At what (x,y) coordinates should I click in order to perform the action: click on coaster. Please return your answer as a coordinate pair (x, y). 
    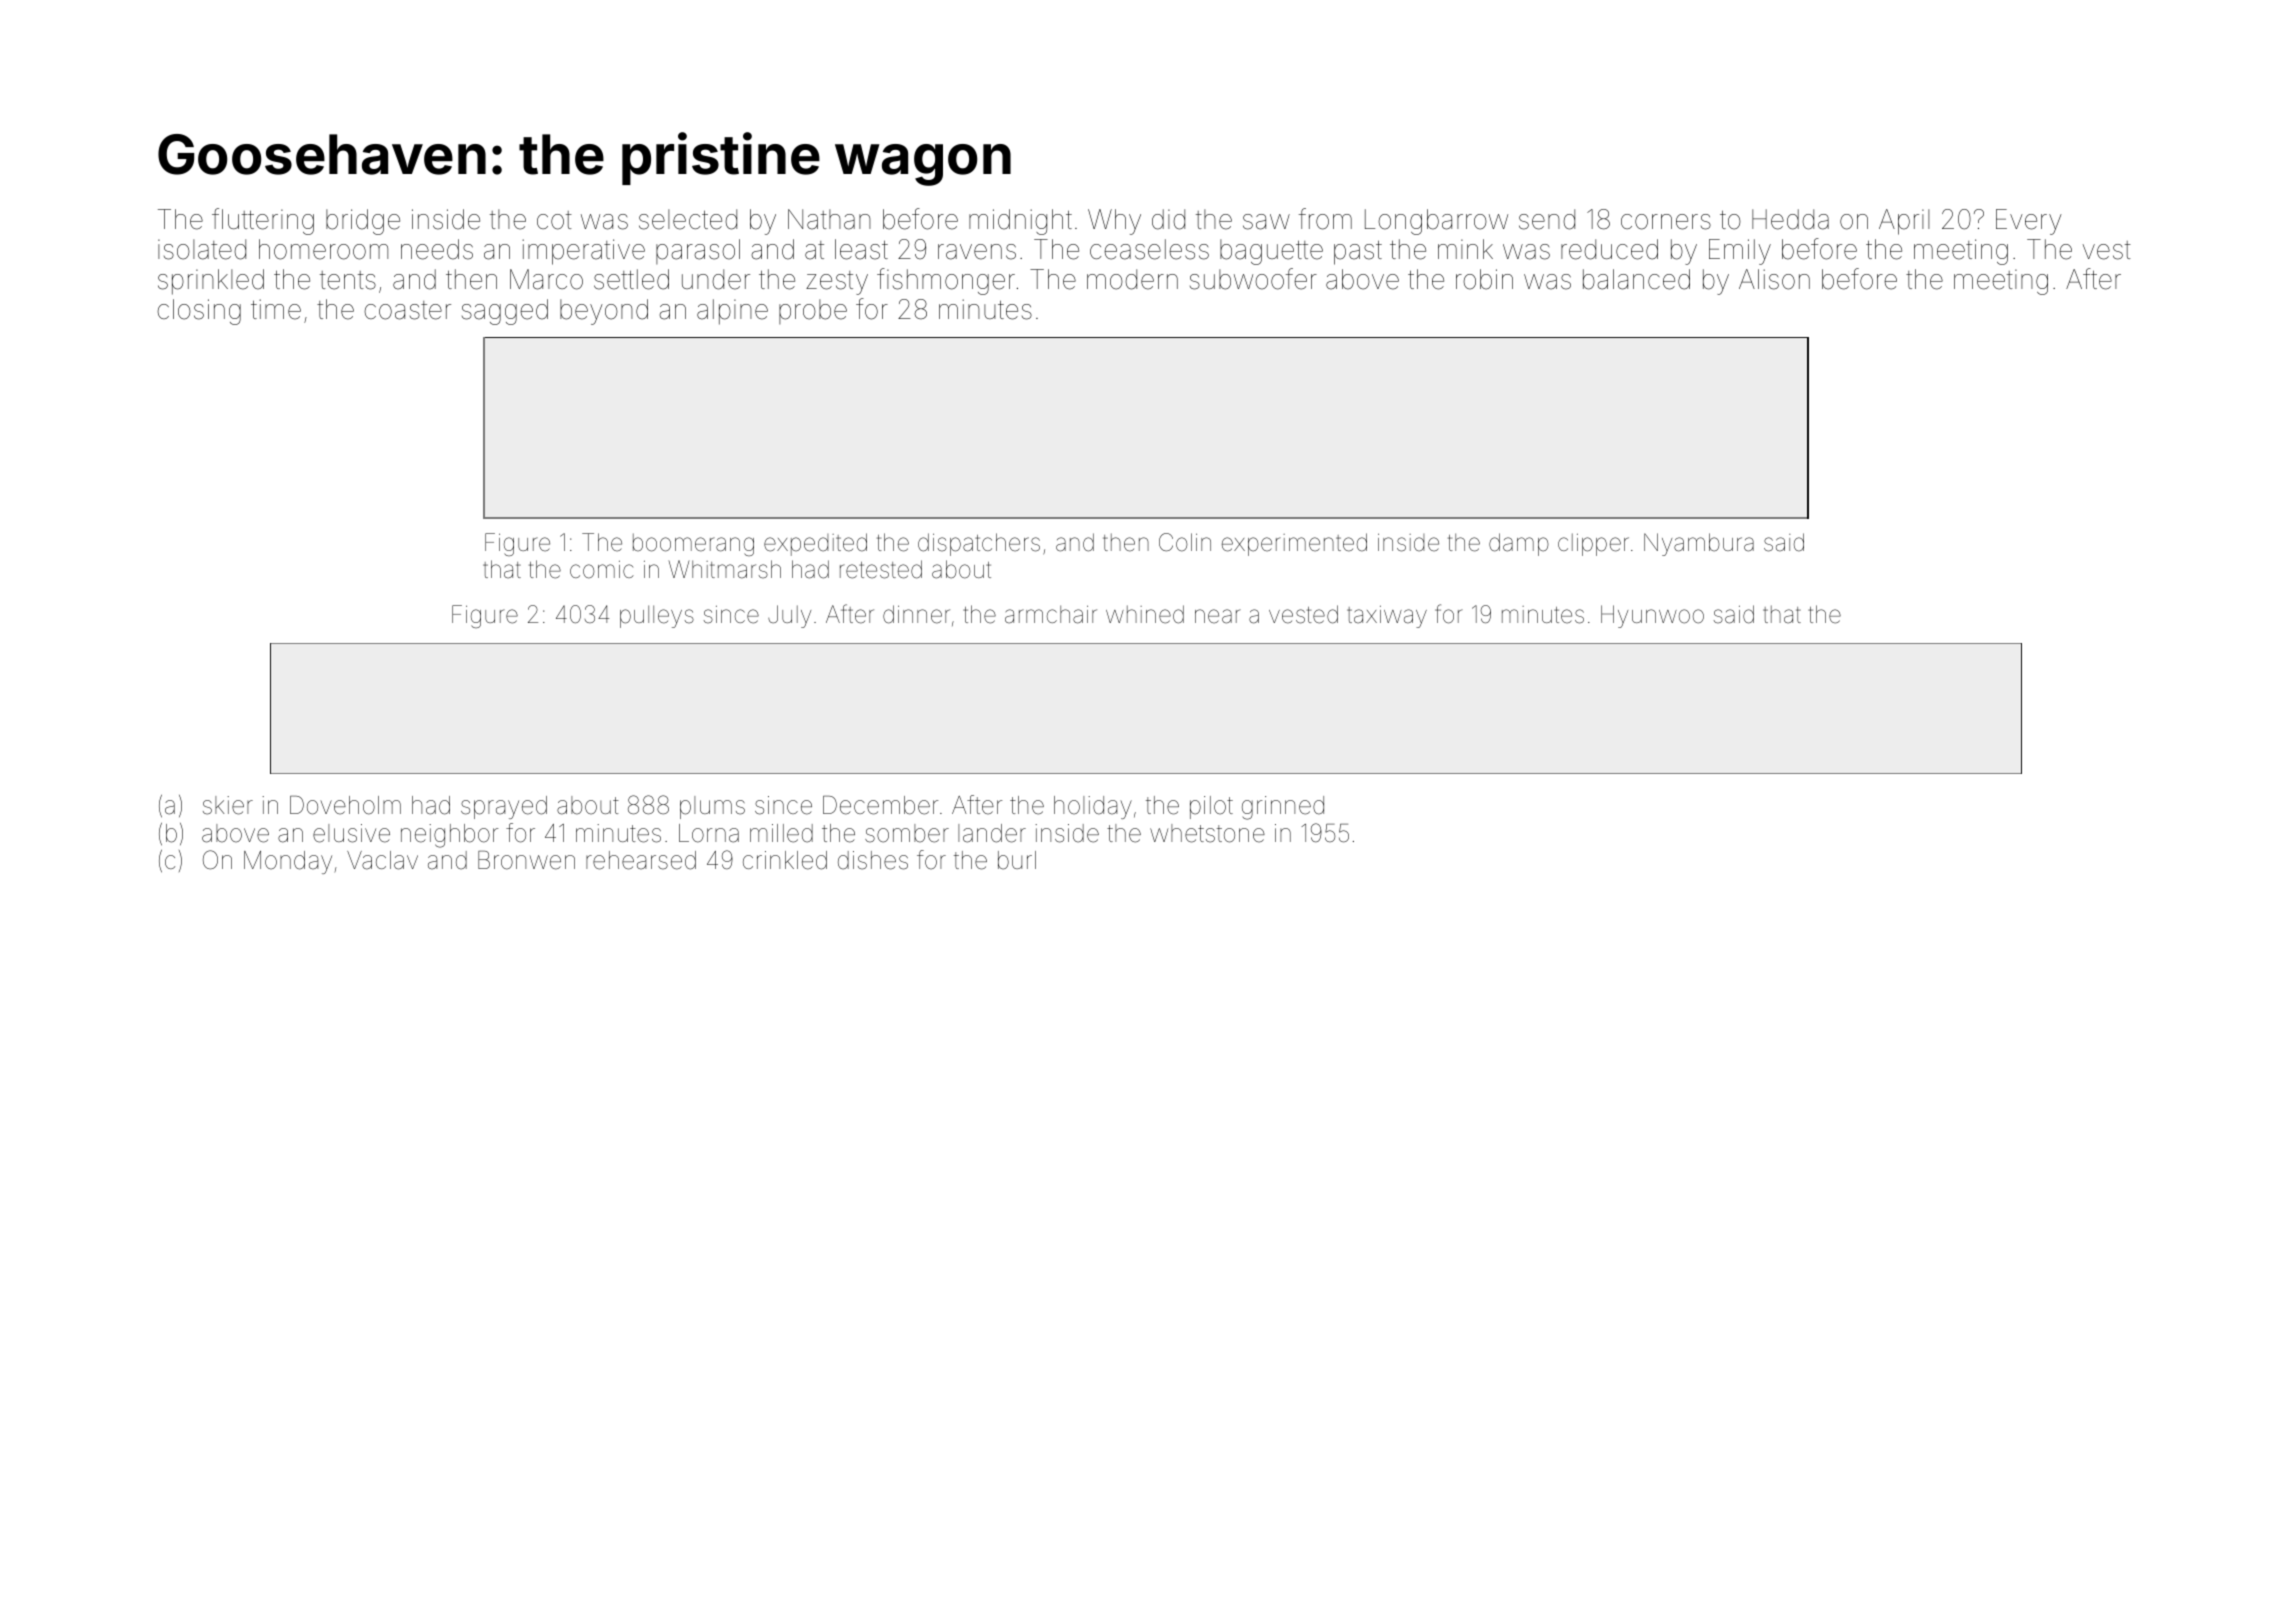
    Looking at the image, I should click on (407, 310).
